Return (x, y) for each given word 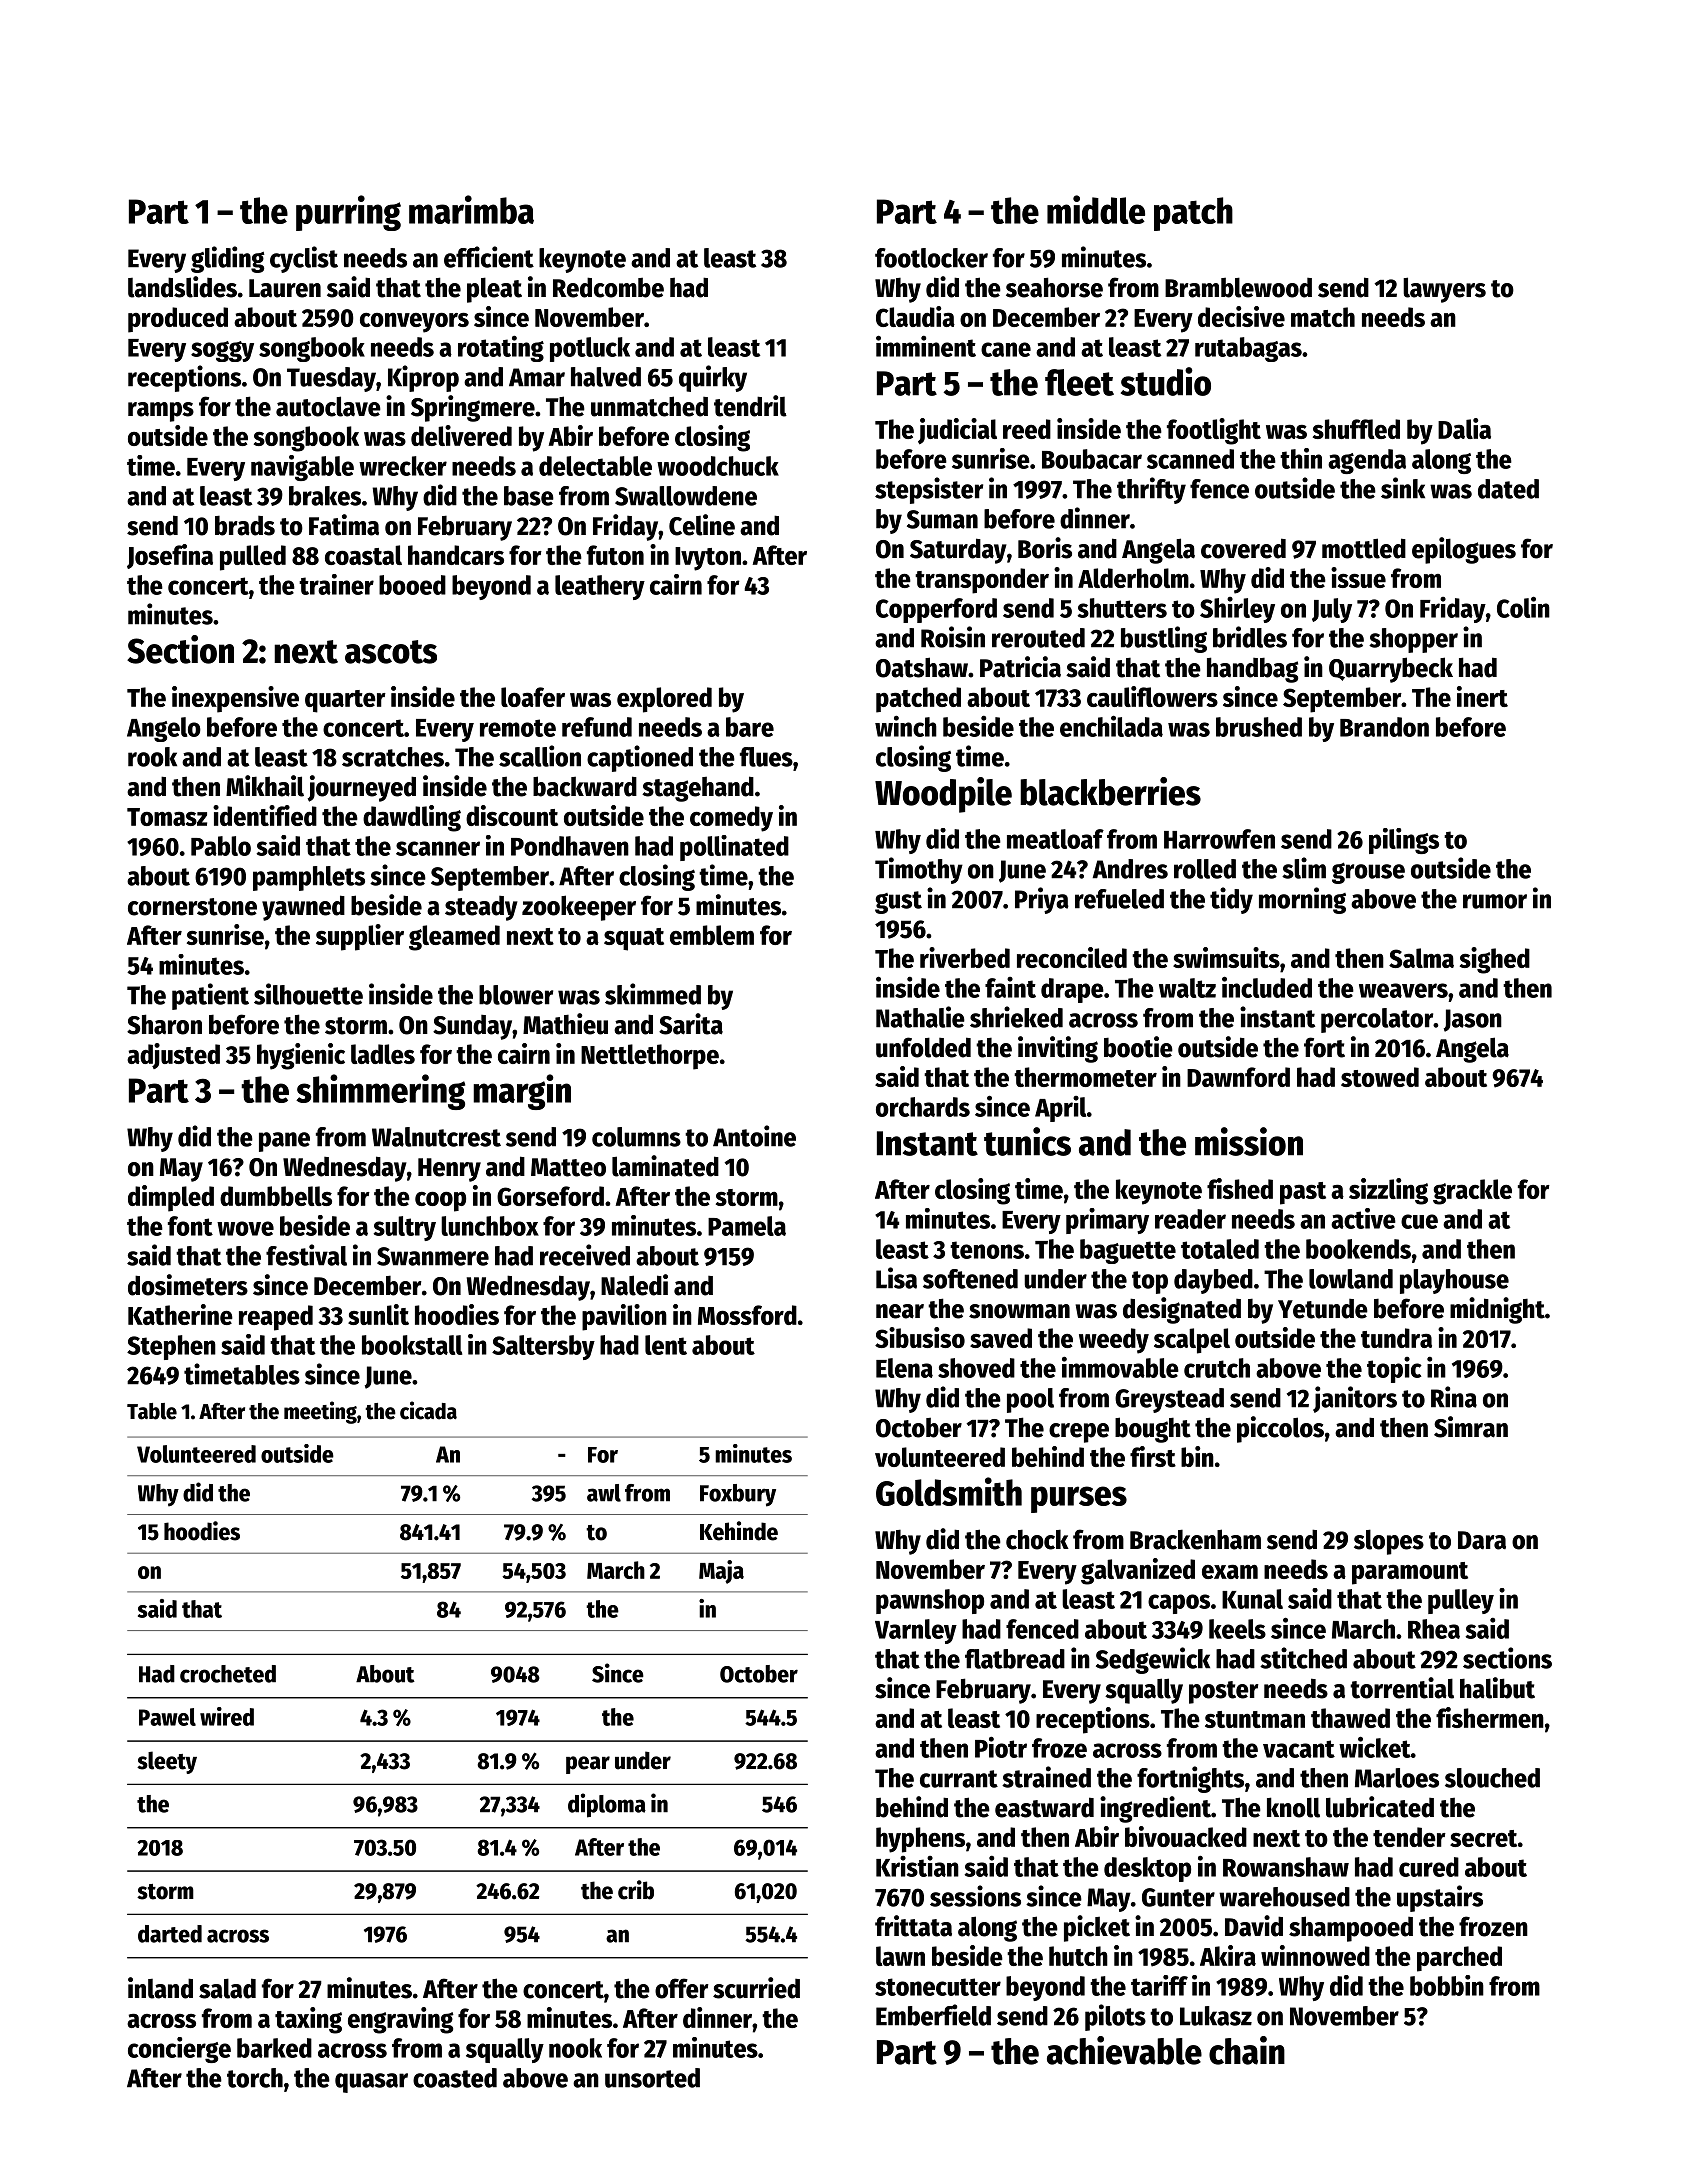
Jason (1473, 1020)
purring (348, 213)
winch (906, 726)
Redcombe (608, 287)
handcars (456, 555)
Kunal (1252, 1599)
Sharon (164, 1024)
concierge (179, 2050)
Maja (721, 1572)
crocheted (228, 1674)
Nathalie (920, 1017)
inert (1482, 696)
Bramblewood (1238, 287)
